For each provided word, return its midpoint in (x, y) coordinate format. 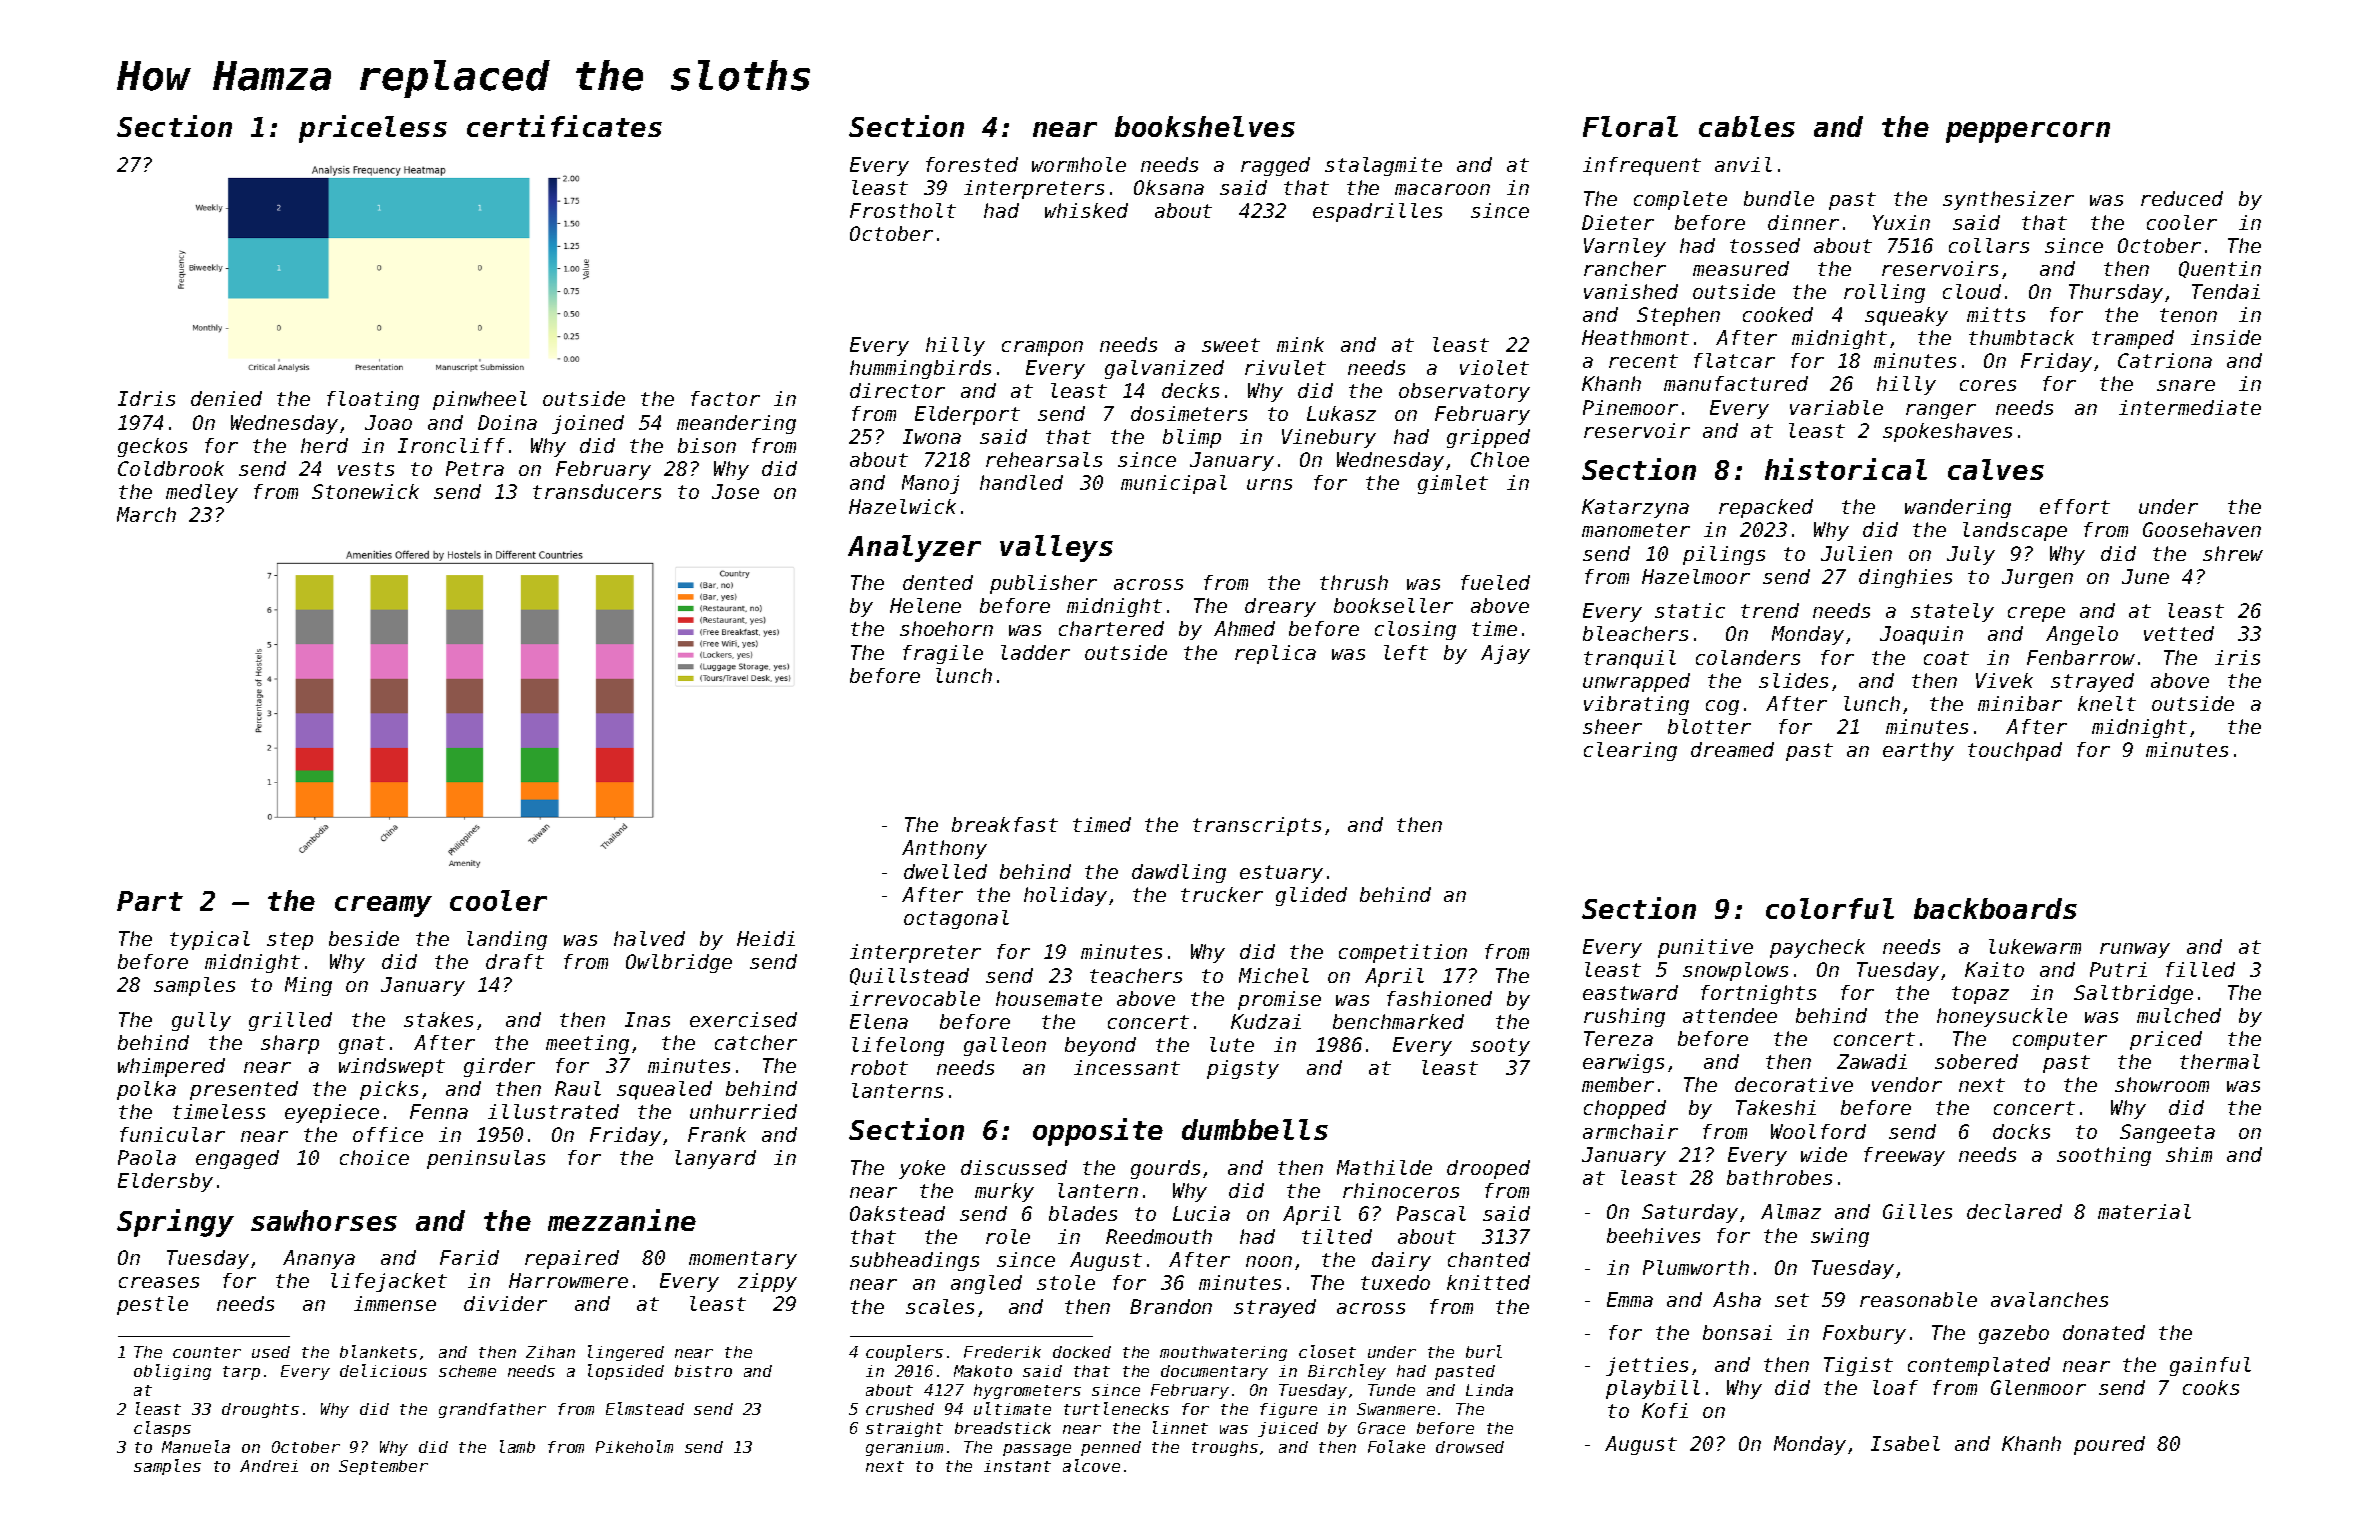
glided (1311, 896)
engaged (237, 1159)
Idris (146, 398)
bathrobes (1779, 1177)
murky (1004, 1192)
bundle (1779, 198)
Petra (475, 468)
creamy (383, 906)
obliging (172, 1372)
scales (940, 1306)
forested (972, 164)
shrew (2233, 553)
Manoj (930, 484)
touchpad (2015, 751)
